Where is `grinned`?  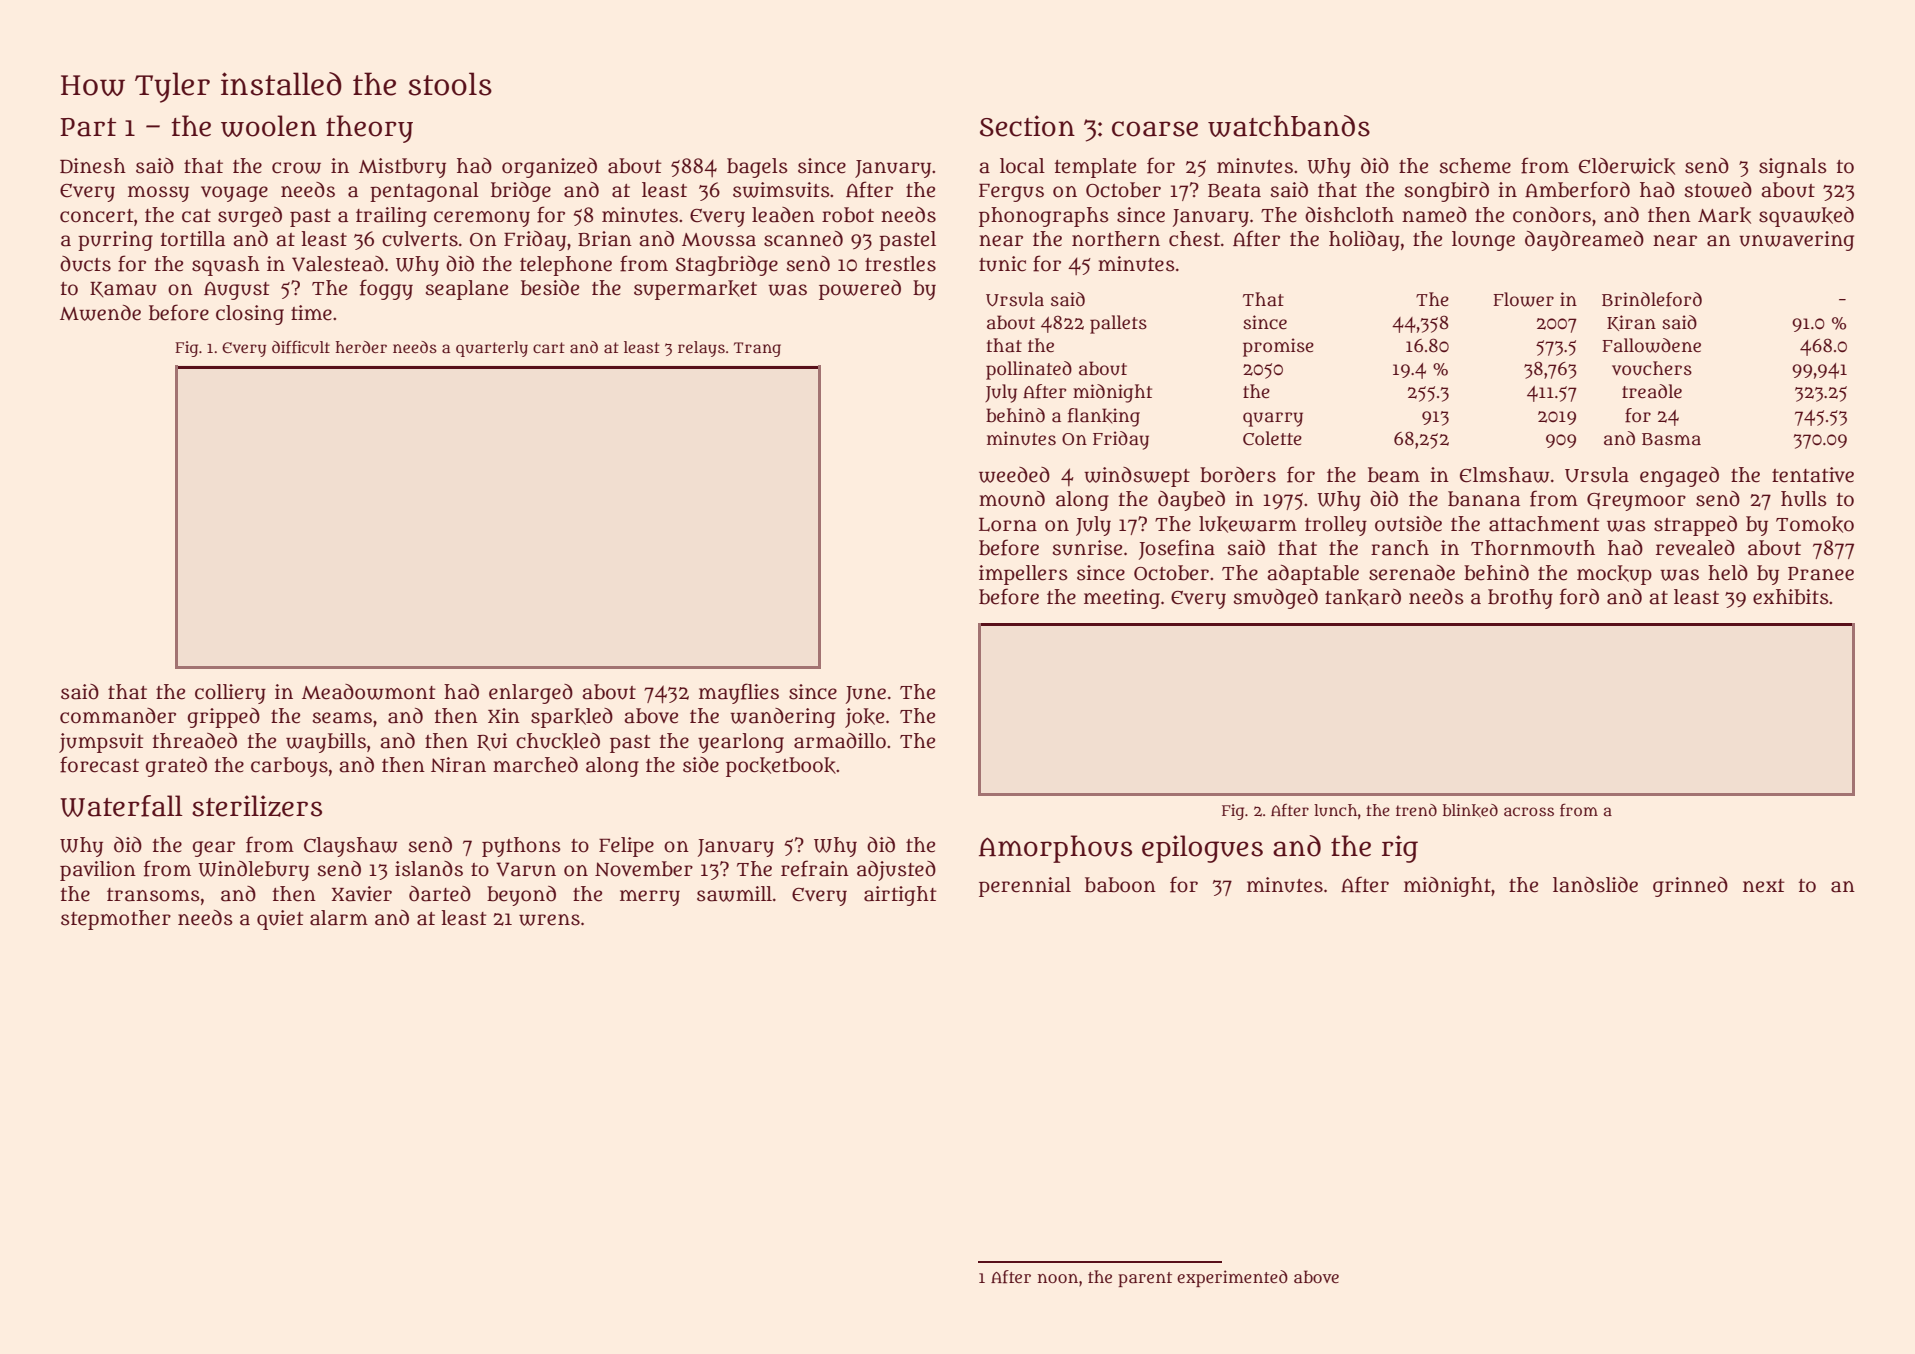
grinned is located at coordinates (1690, 887).
